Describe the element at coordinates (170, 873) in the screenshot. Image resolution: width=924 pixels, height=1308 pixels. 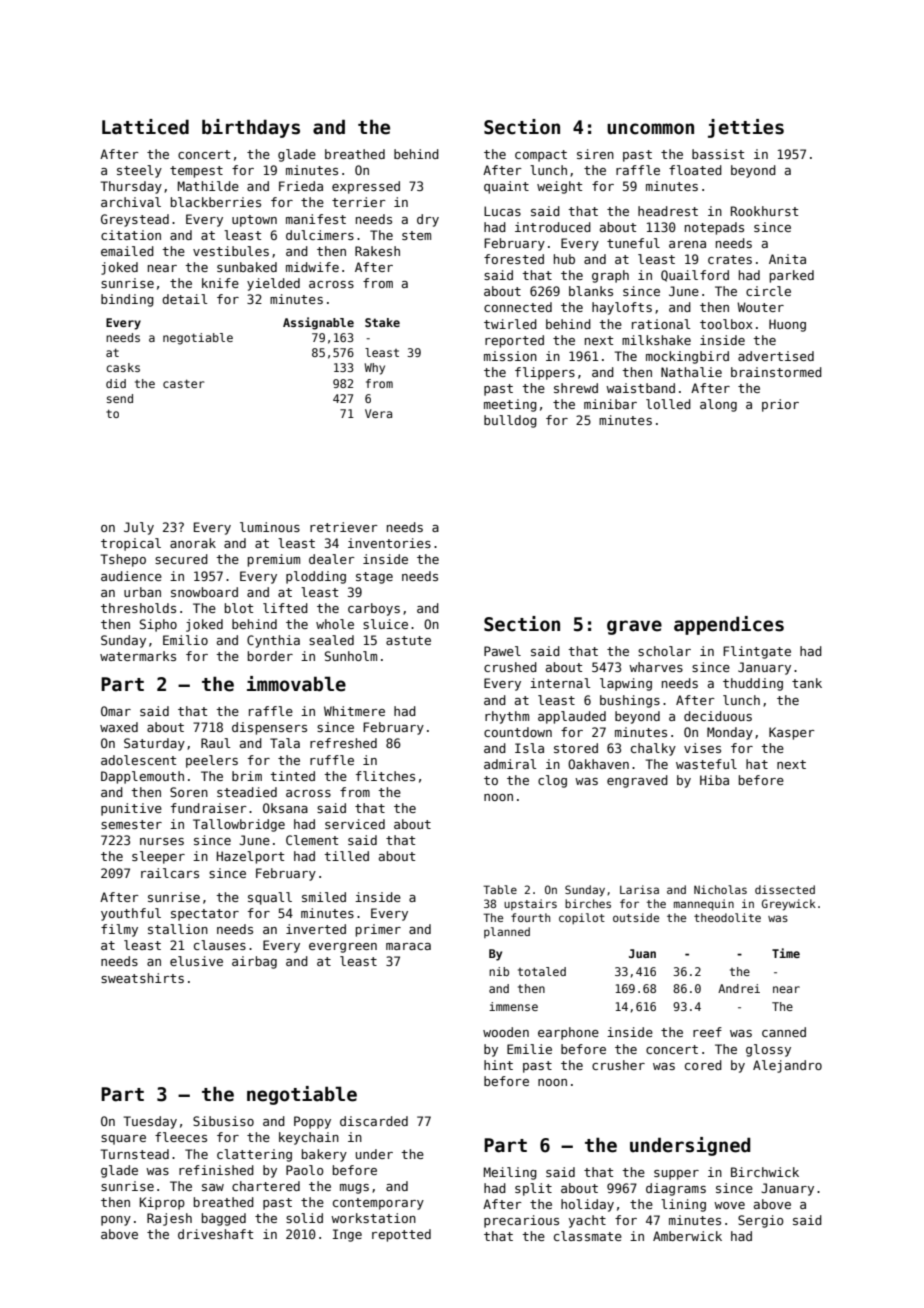
I see `railcars` at that location.
